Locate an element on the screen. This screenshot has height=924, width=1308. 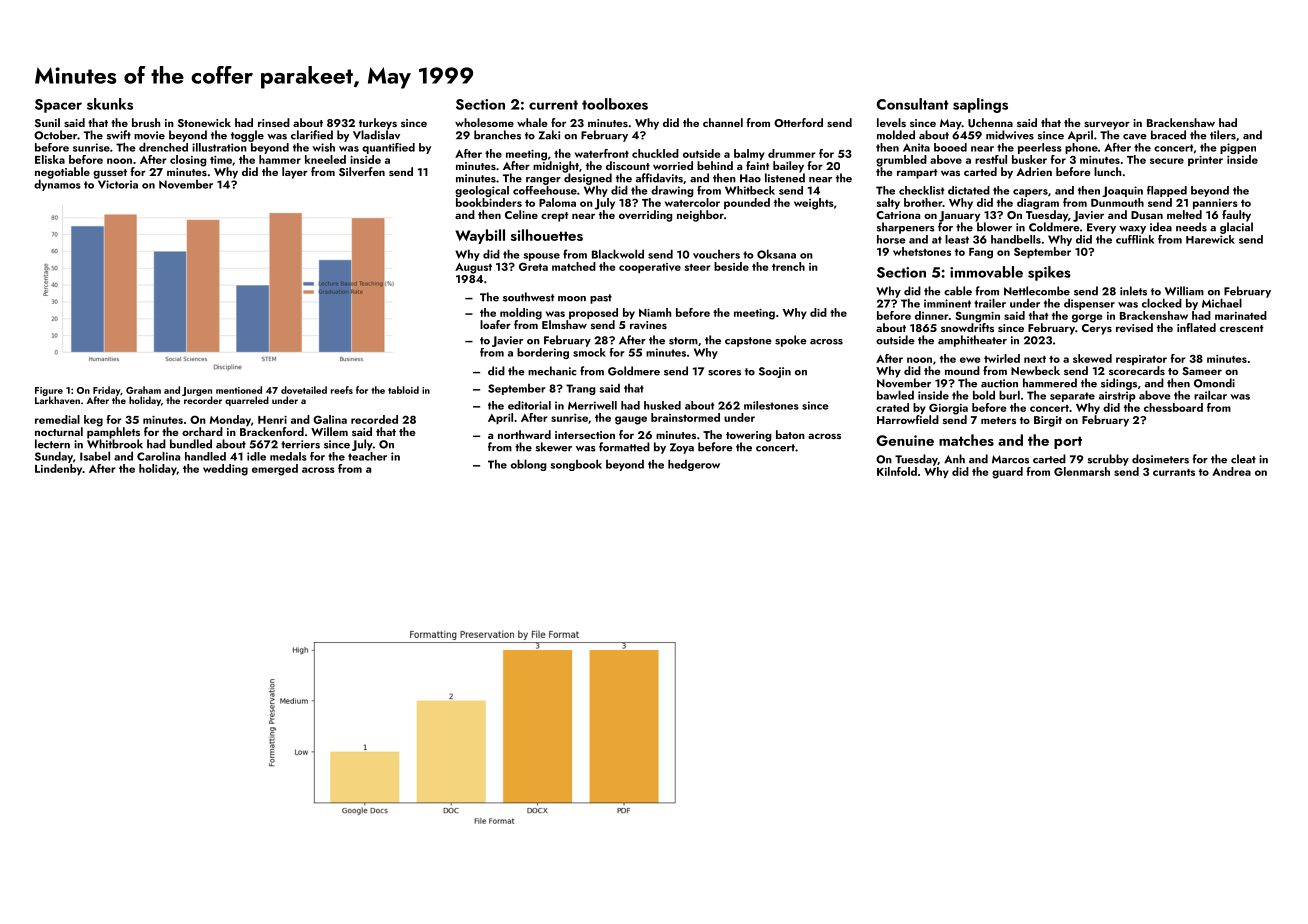
Andrea is located at coordinates (1231, 471).
